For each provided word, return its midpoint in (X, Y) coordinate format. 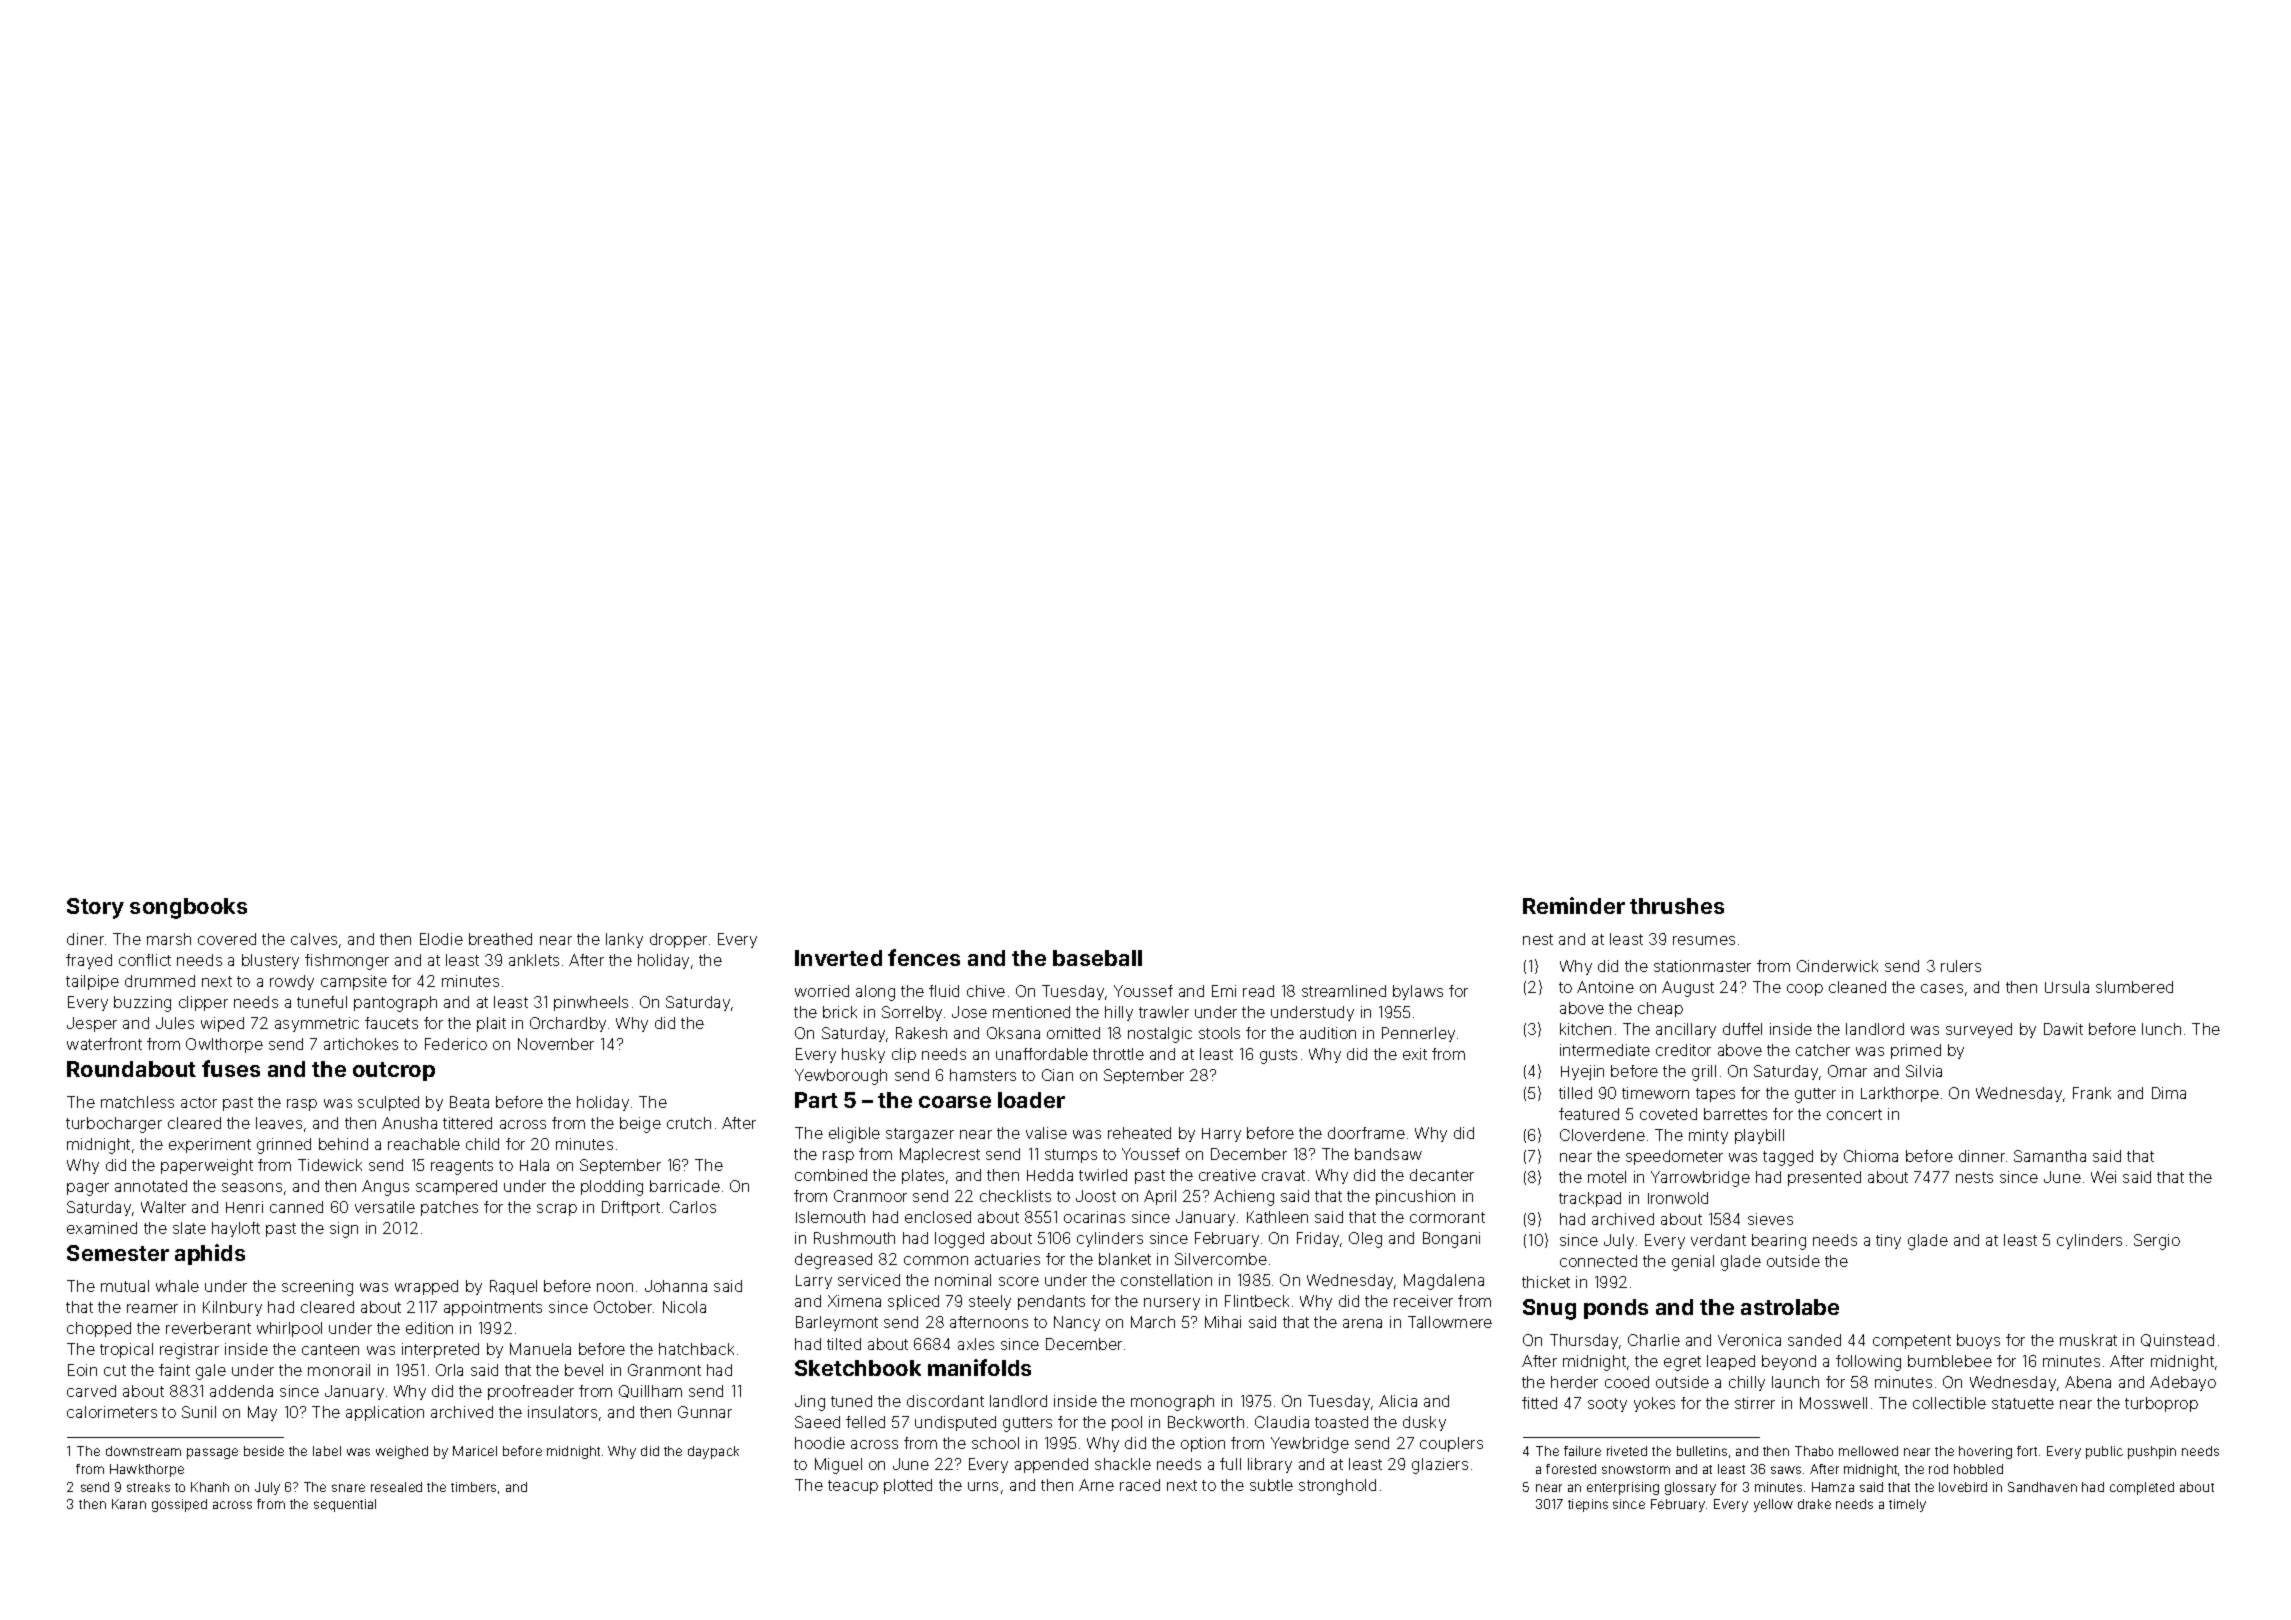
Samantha (2050, 1156)
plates (923, 1176)
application (385, 1413)
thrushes (1677, 906)
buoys (1978, 1341)
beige (640, 1125)
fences (924, 957)
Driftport (631, 1208)
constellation (1166, 1280)
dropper (678, 940)
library (1270, 1465)
